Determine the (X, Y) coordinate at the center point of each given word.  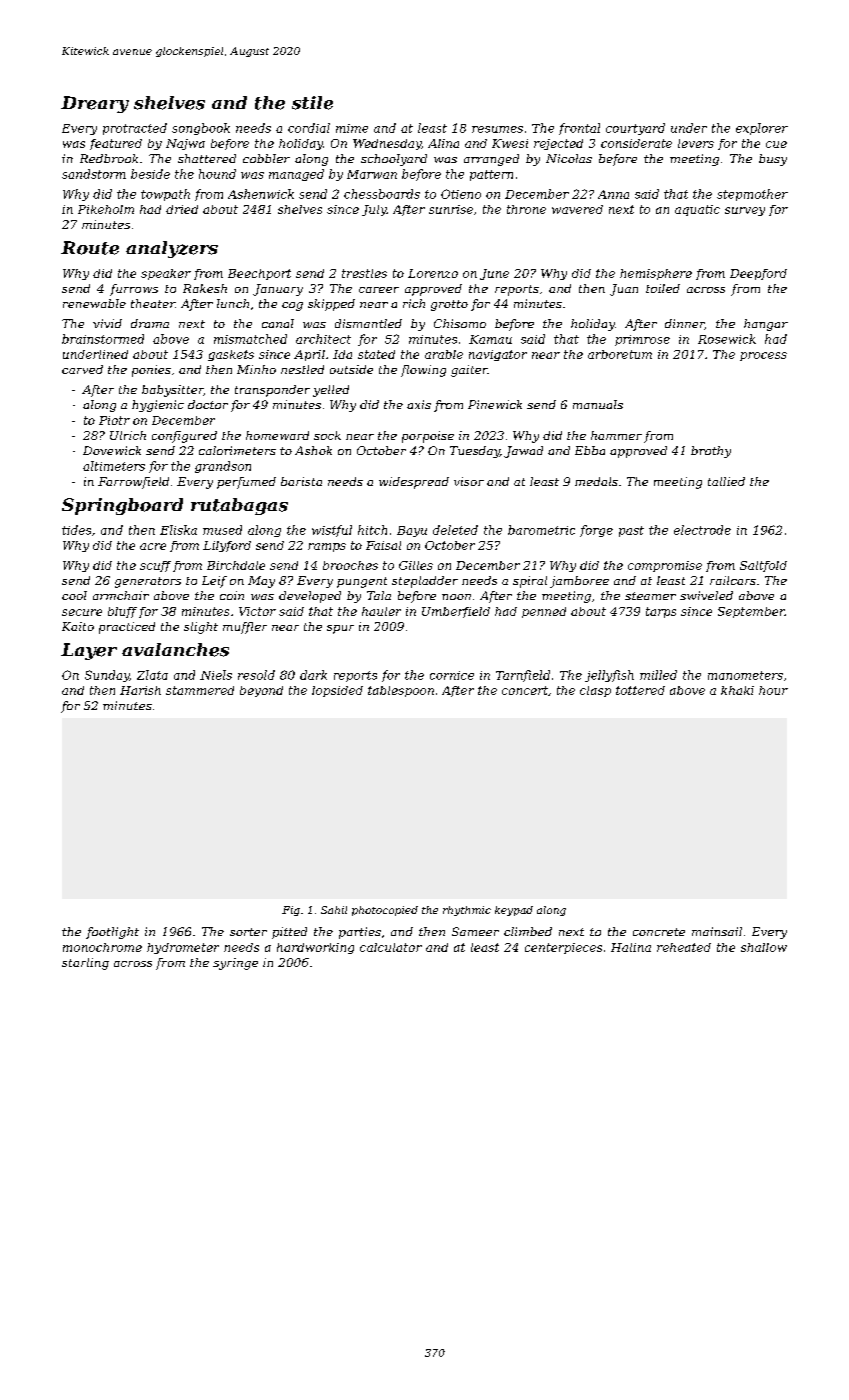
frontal (579, 129)
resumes (497, 129)
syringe (235, 964)
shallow (764, 947)
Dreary (95, 104)
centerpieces (563, 948)
